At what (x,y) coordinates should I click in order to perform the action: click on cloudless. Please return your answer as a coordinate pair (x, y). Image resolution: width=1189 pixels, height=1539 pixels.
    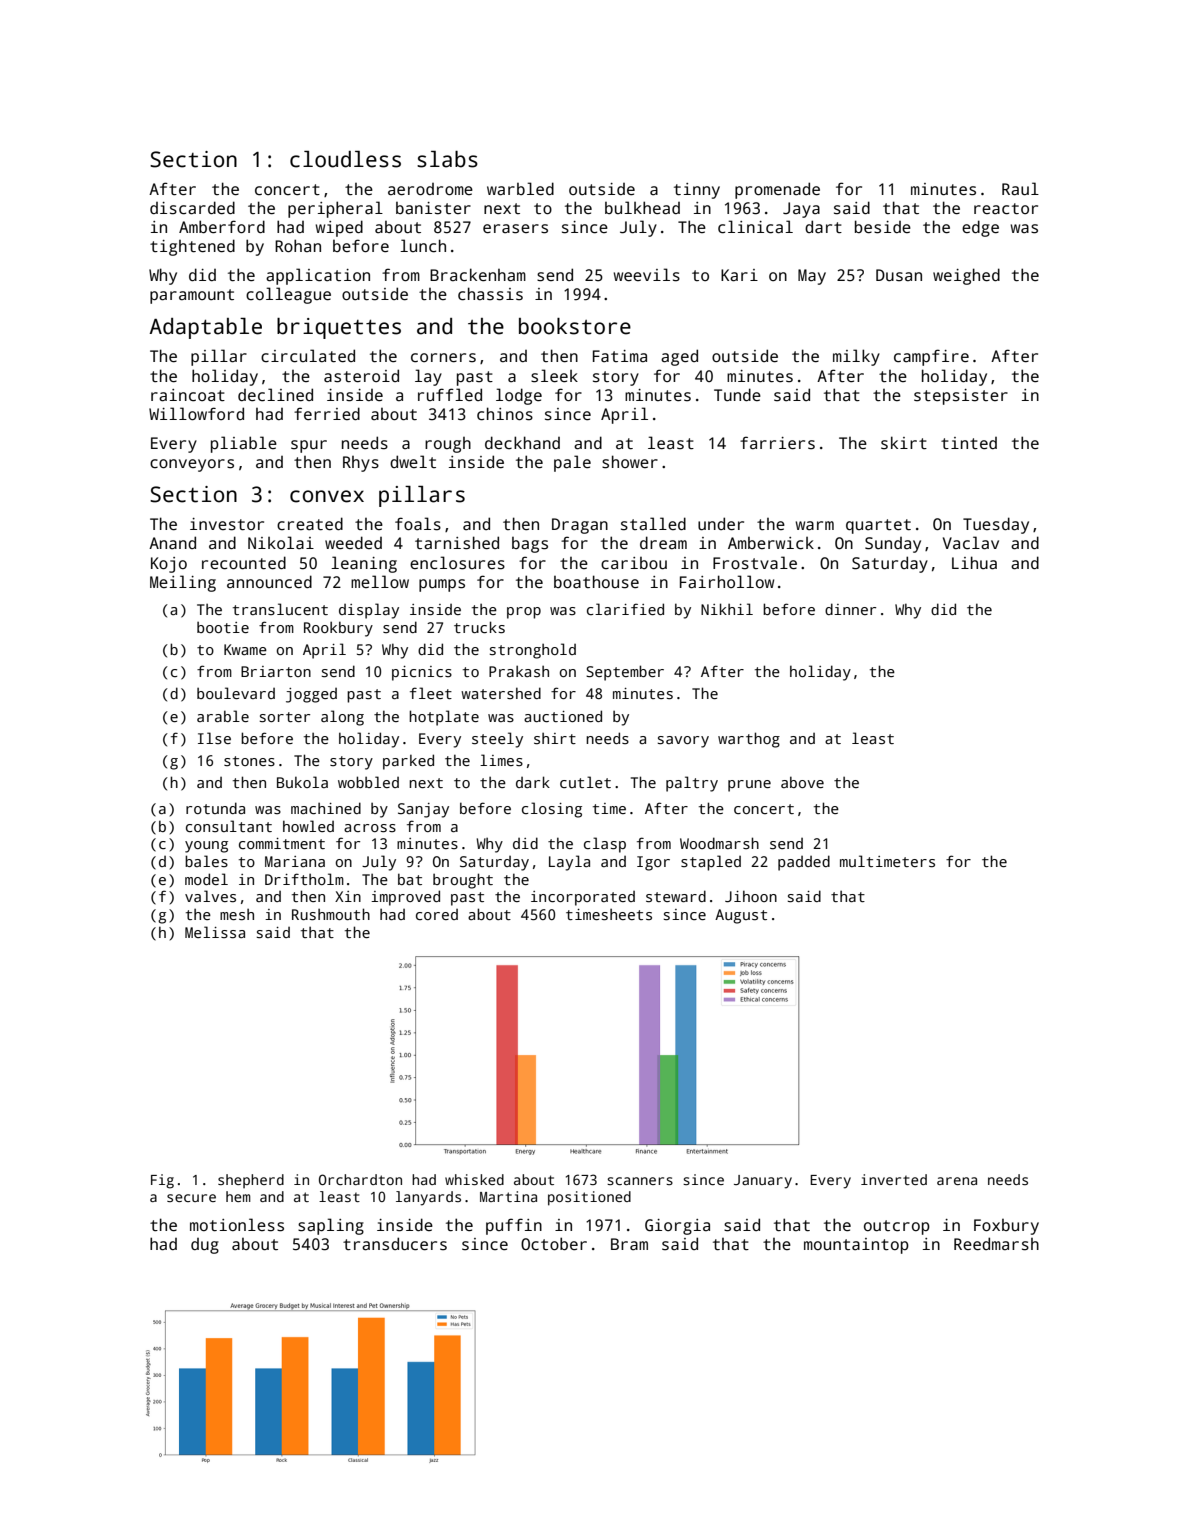
    Looking at the image, I should click on (345, 159).
